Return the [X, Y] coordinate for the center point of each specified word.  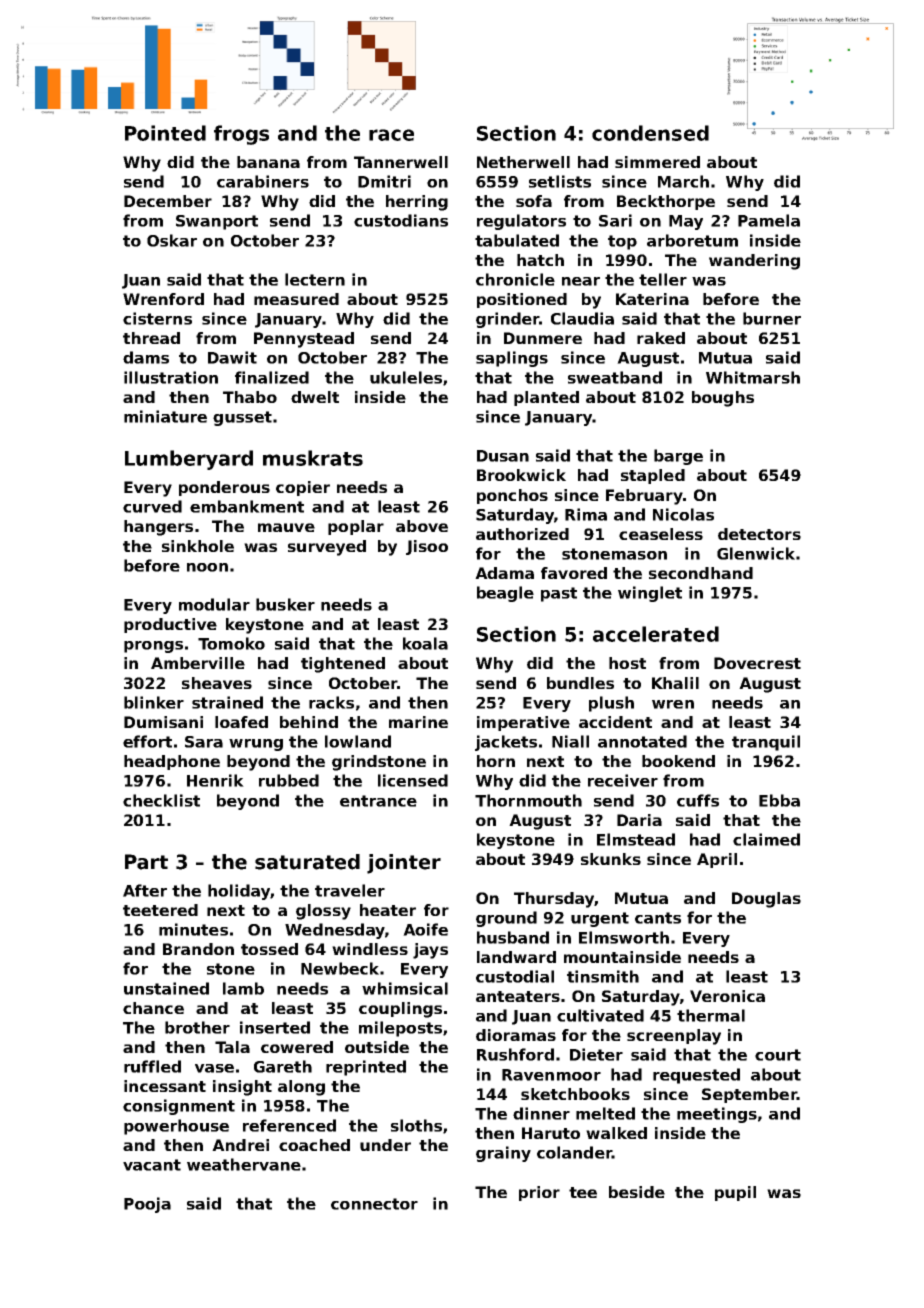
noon [207, 567]
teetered [160, 910]
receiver [623, 780]
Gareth [283, 1066]
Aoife [425, 929]
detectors [759, 534]
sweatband [615, 377]
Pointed [165, 133]
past [559, 594]
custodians [401, 220]
